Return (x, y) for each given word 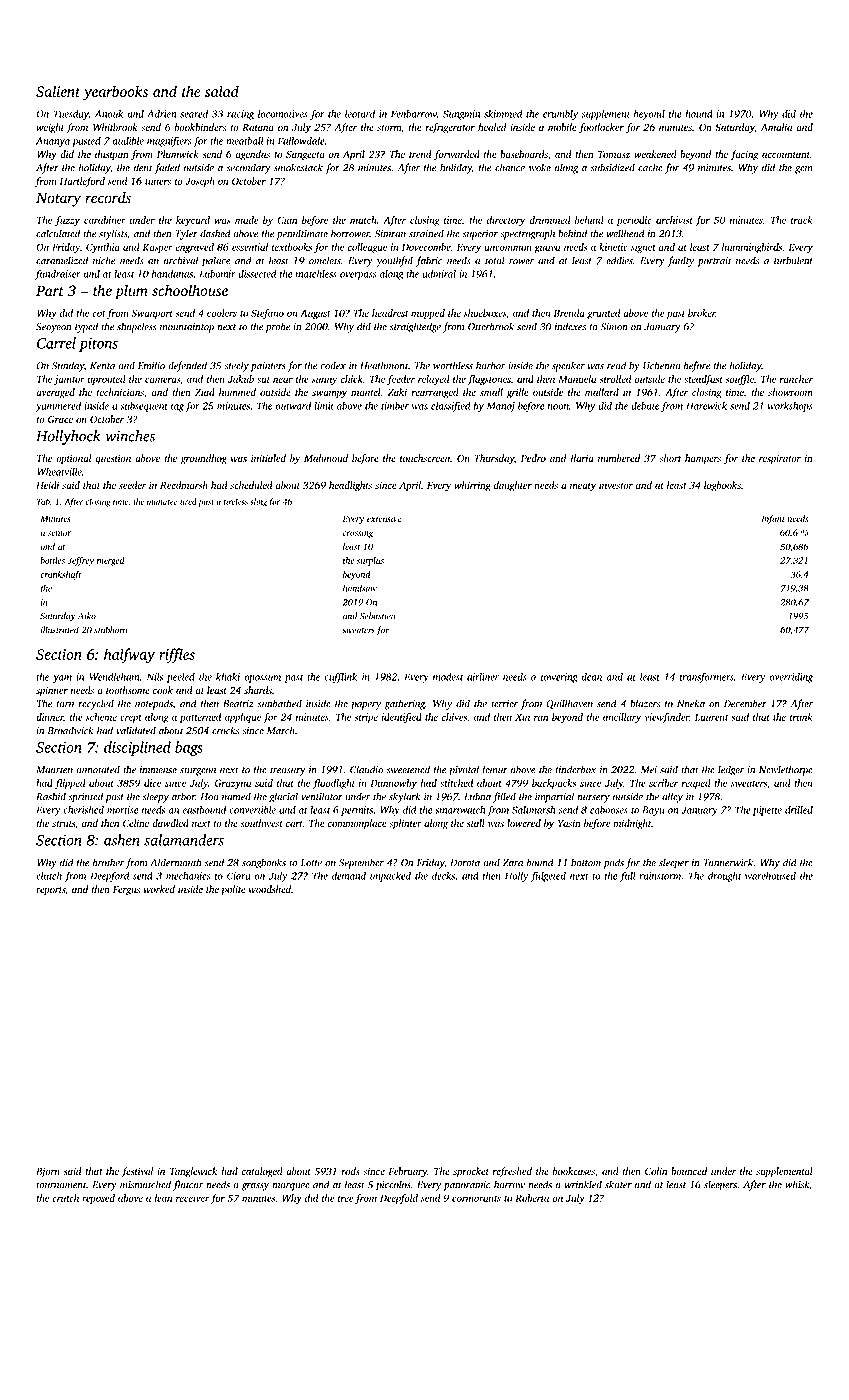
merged (111, 561)
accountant (786, 155)
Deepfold (399, 1199)
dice (152, 783)
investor (616, 485)
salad (222, 91)
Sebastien (377, 616)
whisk (797, 1184)
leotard (360, 114)
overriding (791, 678)
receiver (193, 1198)
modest (448, 677)
